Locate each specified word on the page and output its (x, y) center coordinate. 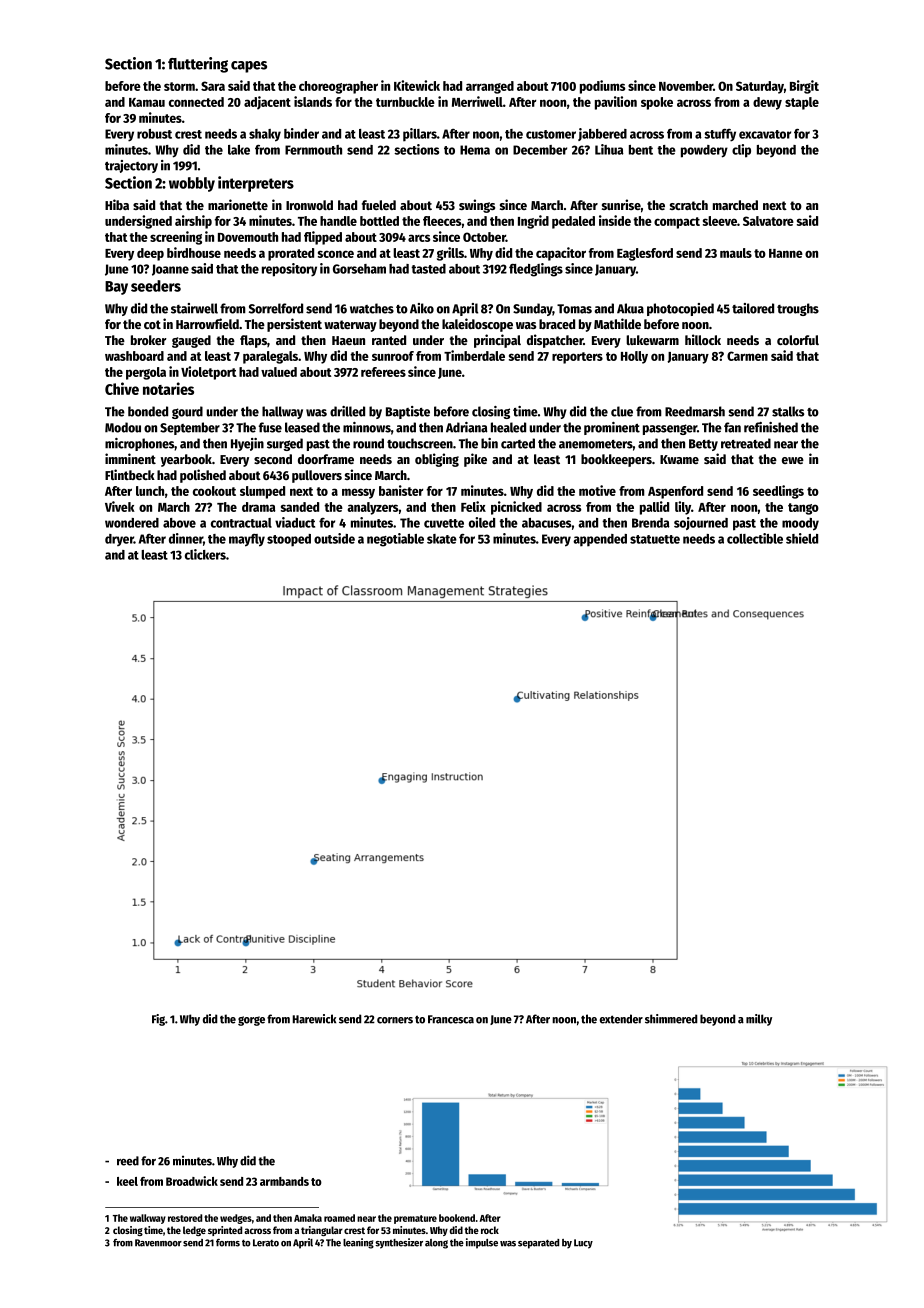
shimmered (671, 1019)
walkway (148, 1219)
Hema (475, 150)
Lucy (583, 1244)
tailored (753, 308)
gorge (251, 1021)
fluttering (198, 65)
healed (508, 427)
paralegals (270, 357)
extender (621, 1019)
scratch (689, 205)
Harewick (314, 1019)
